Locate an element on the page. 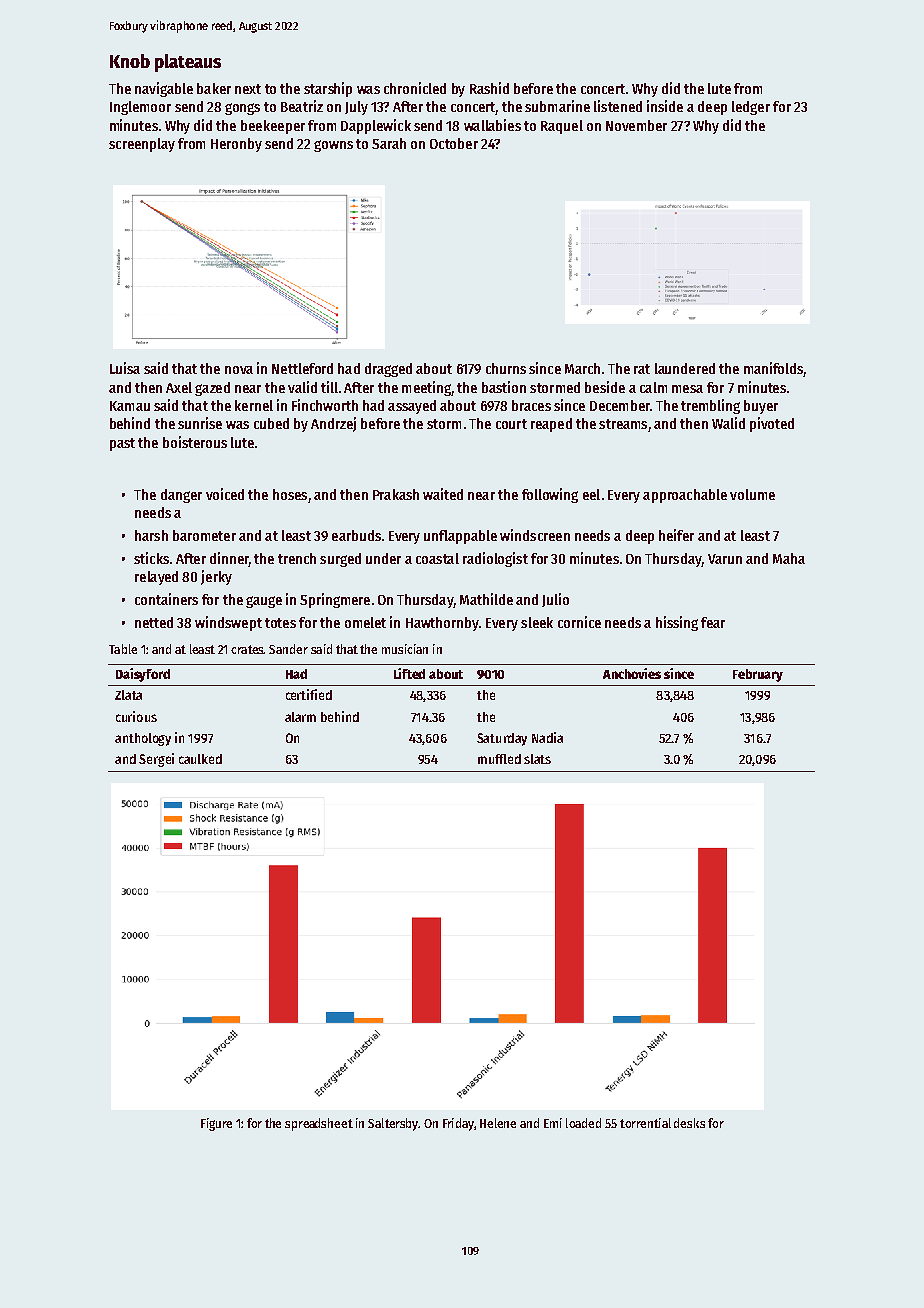 The image size is (924, 1308). cubed is located at coordinates (271, 423).
